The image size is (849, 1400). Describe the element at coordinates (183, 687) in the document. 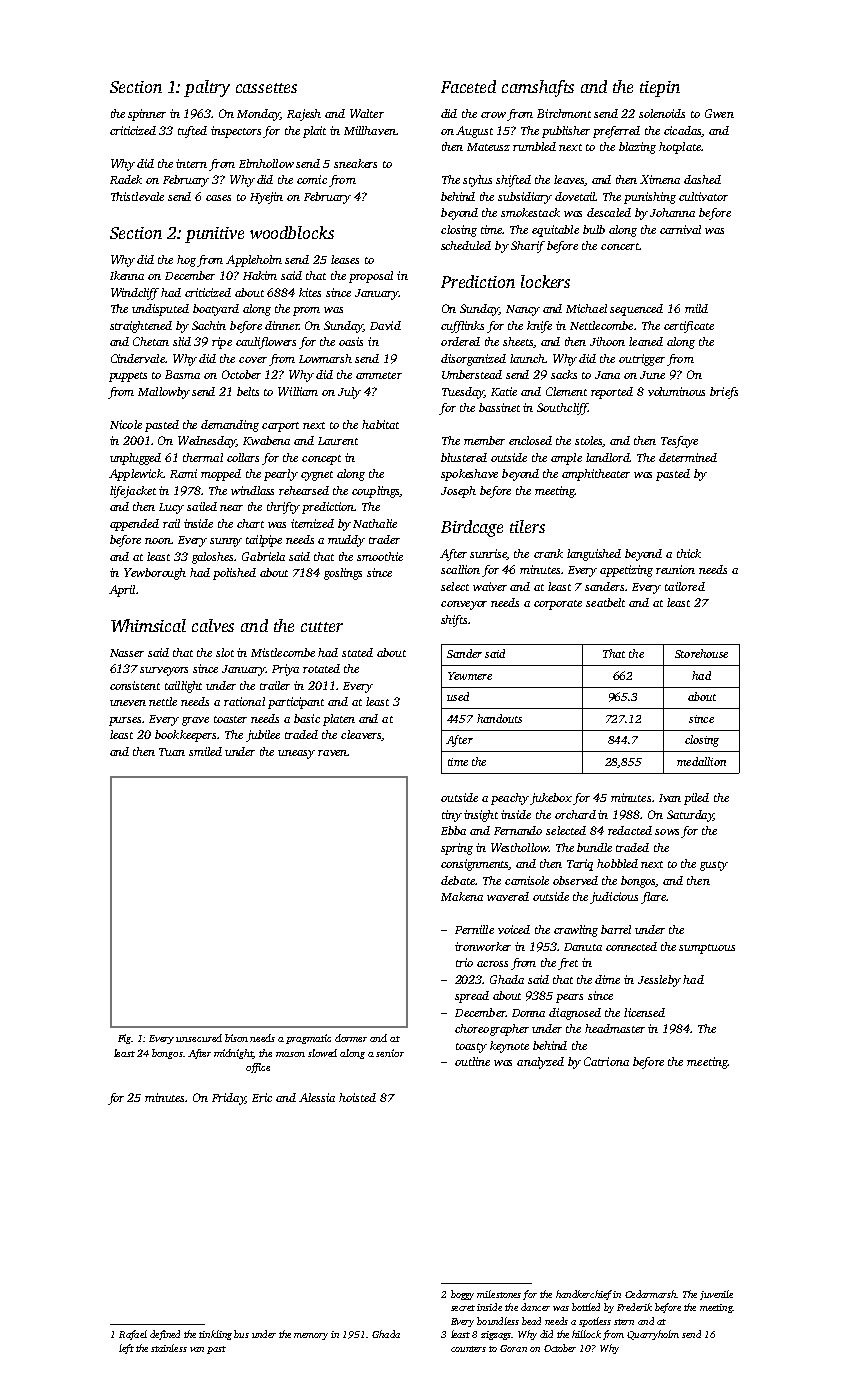

I see `taillight` at that location.
